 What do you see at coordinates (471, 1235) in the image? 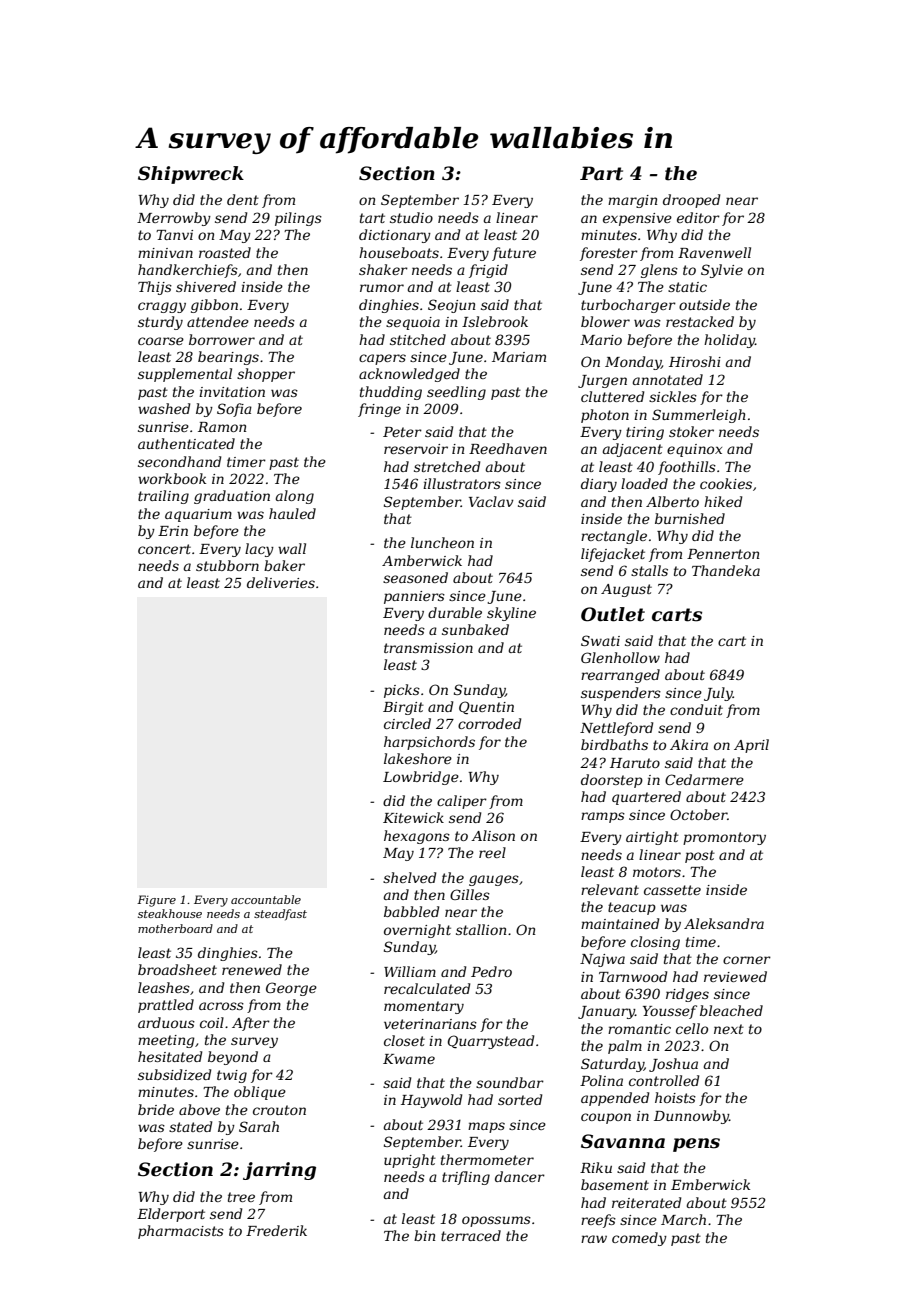
I see `terraced` at bounding box center [471, 1235].
